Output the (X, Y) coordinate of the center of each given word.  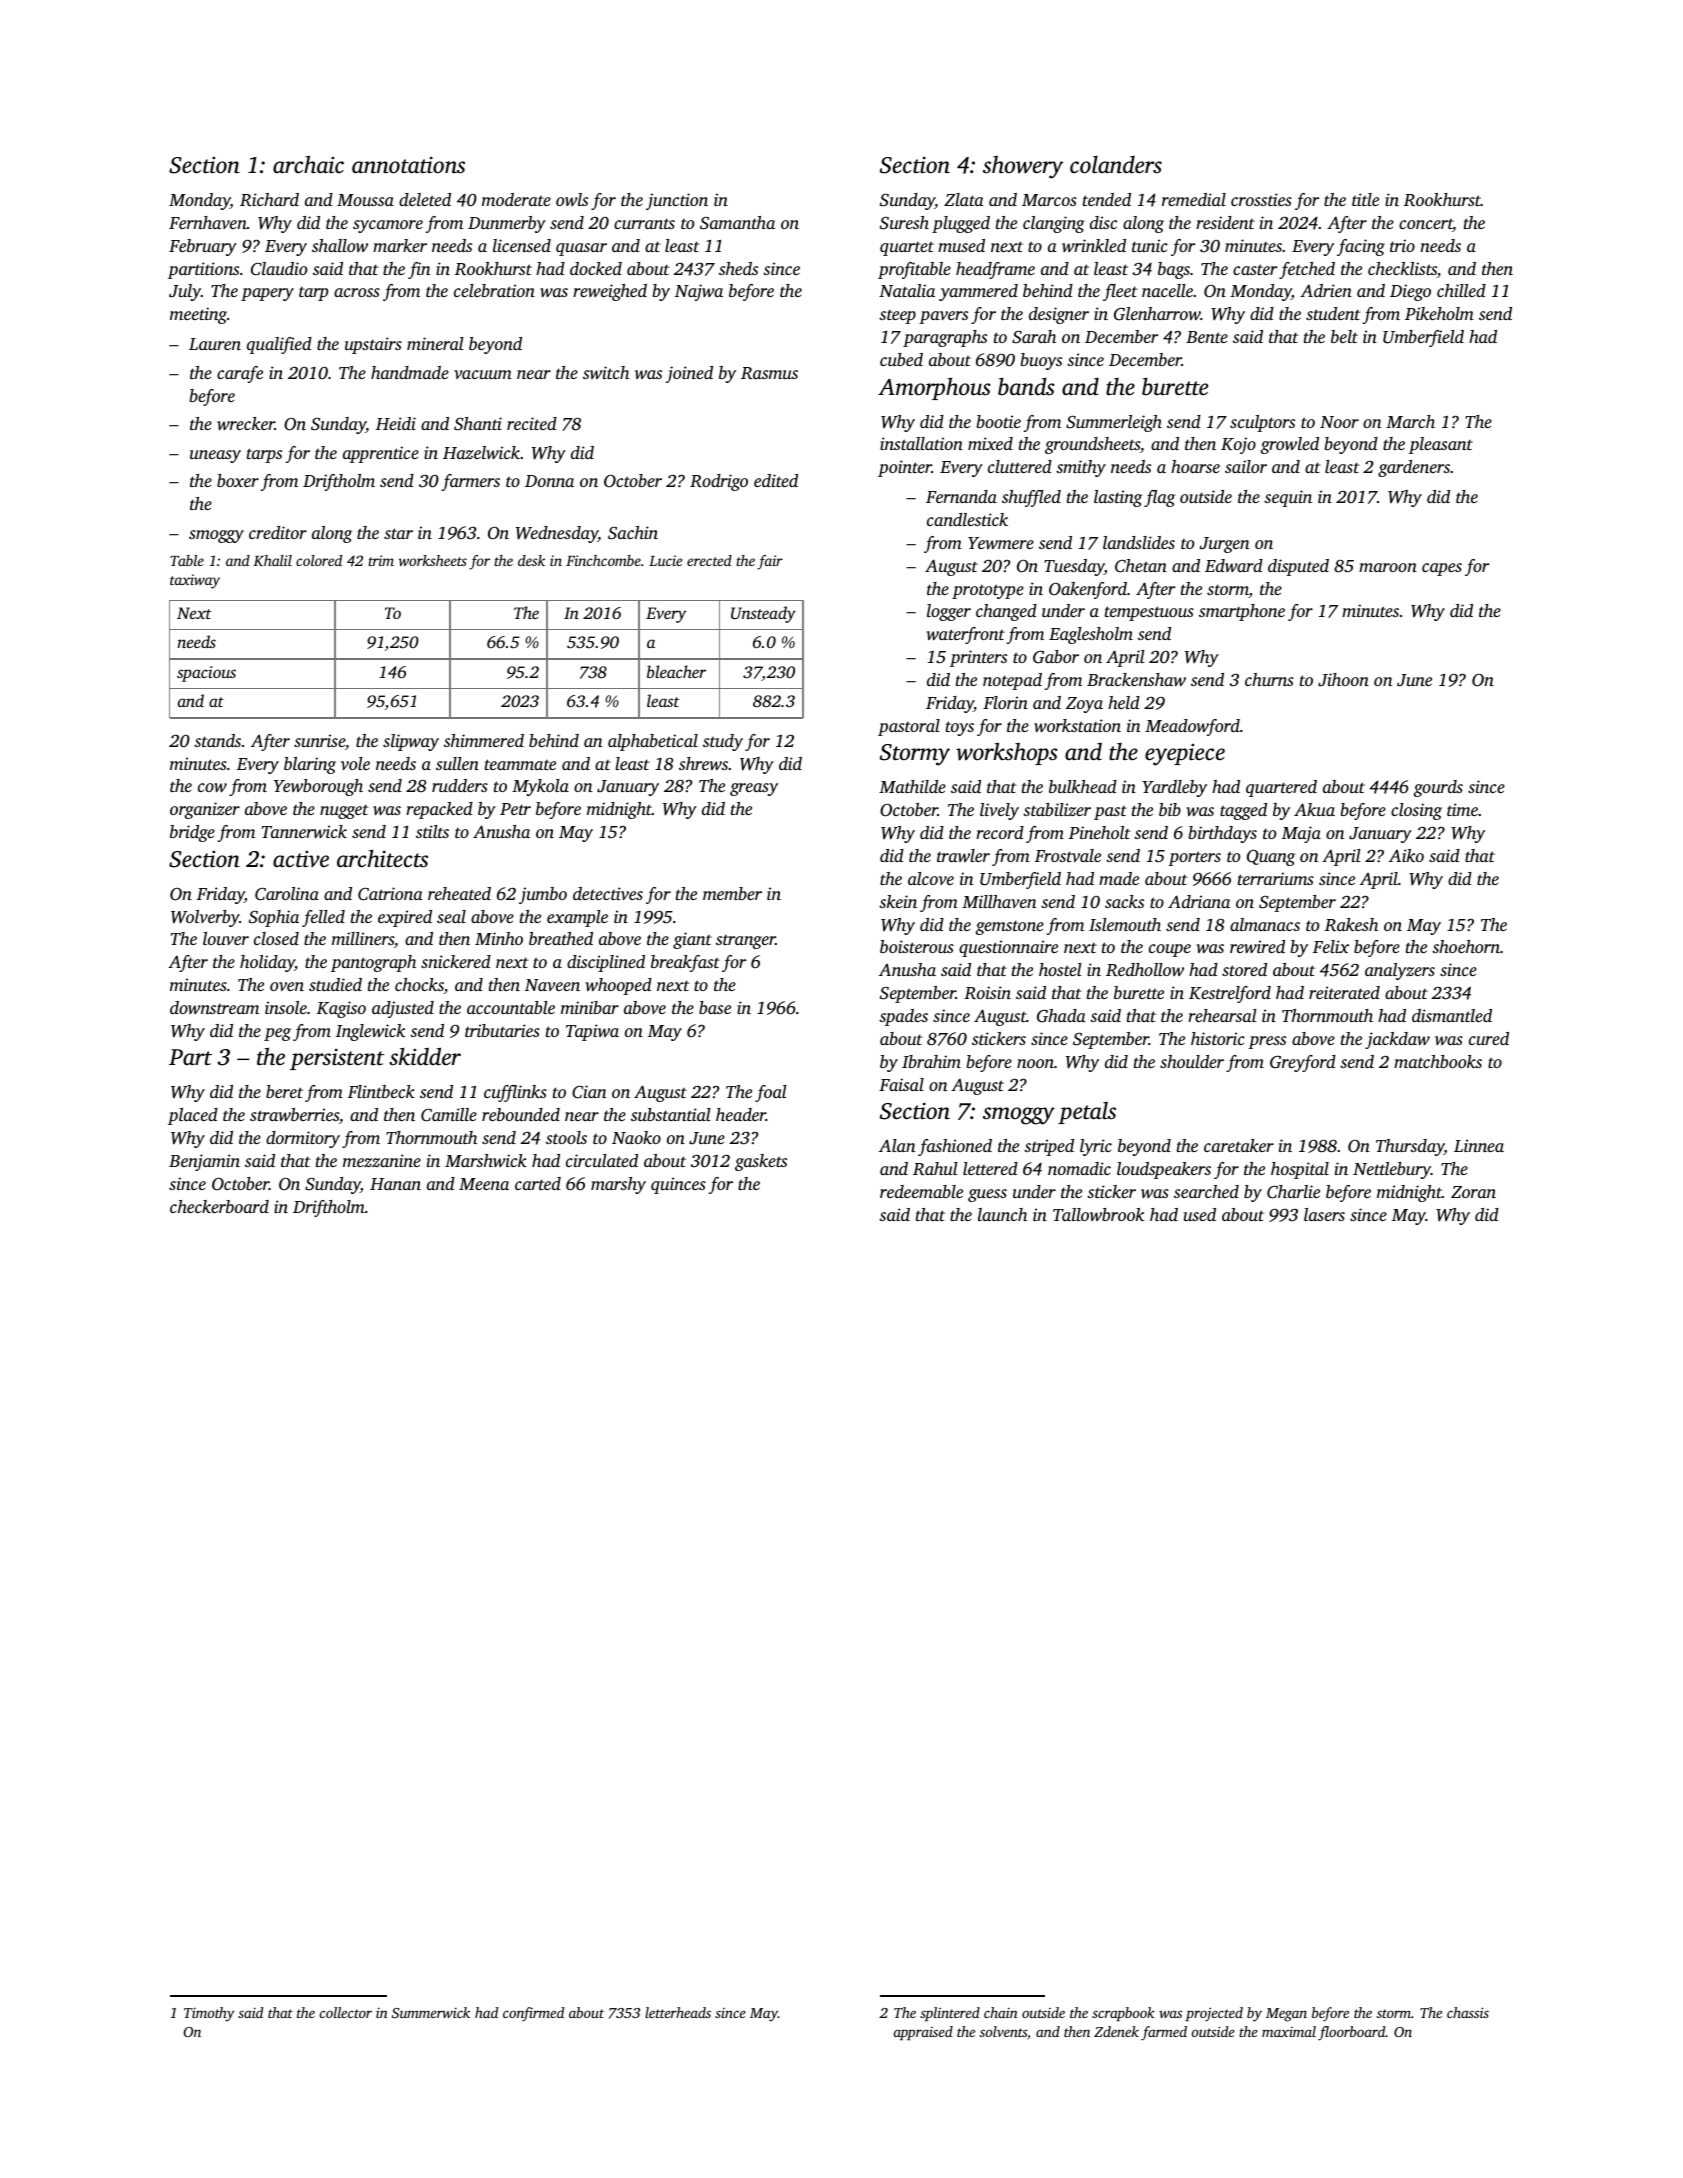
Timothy (209, 2014)
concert (1426, 225)
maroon (1388, 567)
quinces (678, 1185)
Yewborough (318, 787)
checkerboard (219, 1206)
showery (1023, 167)
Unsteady (763, 614)
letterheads (678, 2012)
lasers (1324, 1214)
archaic (308, 164)
